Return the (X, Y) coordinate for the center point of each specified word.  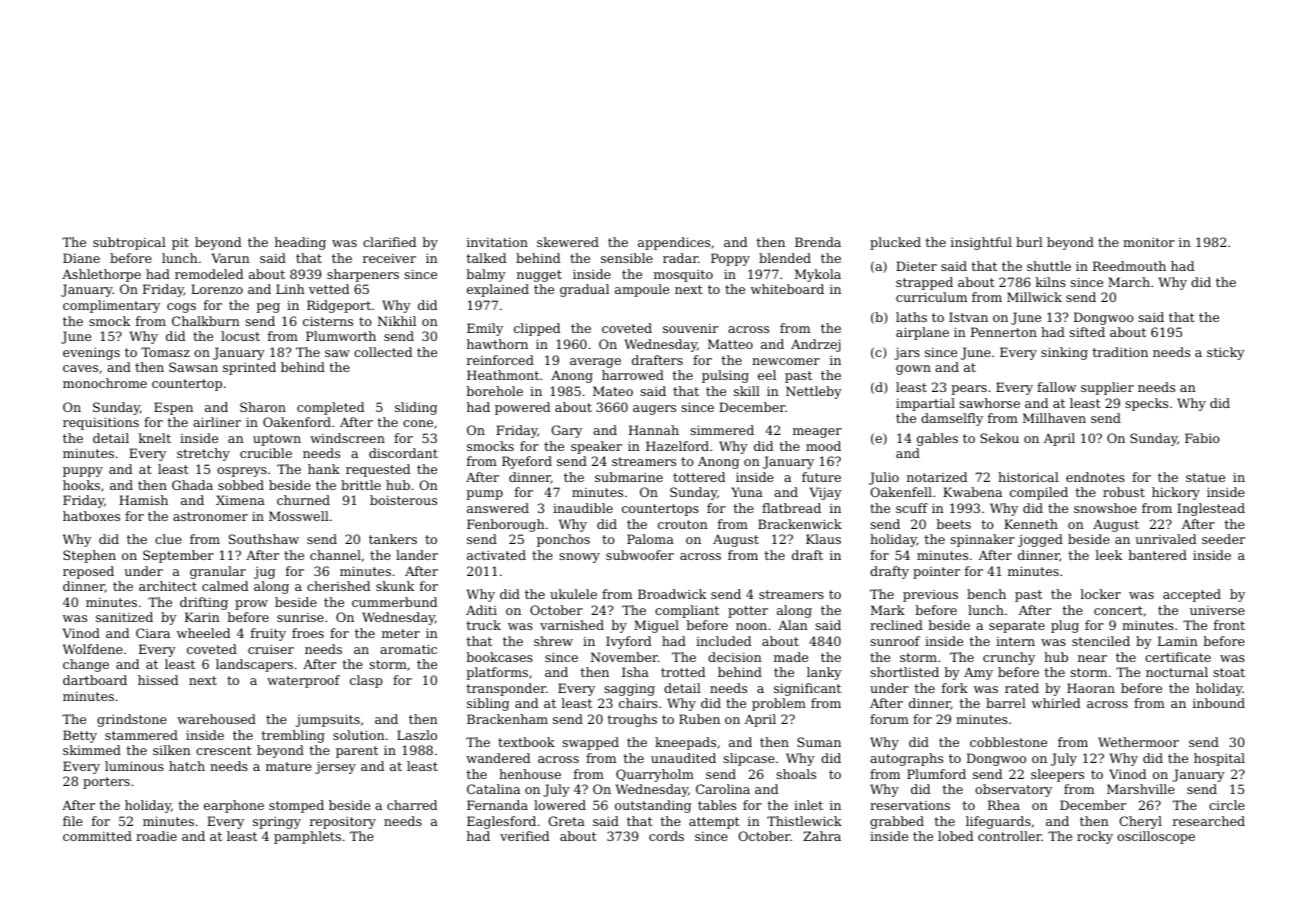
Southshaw (264, 539)
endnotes (1095, 477)
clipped (537, 329)
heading (300, 243)
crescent (224, 750)
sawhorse (989, 403)
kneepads (685, 743)
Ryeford (527, 462)
